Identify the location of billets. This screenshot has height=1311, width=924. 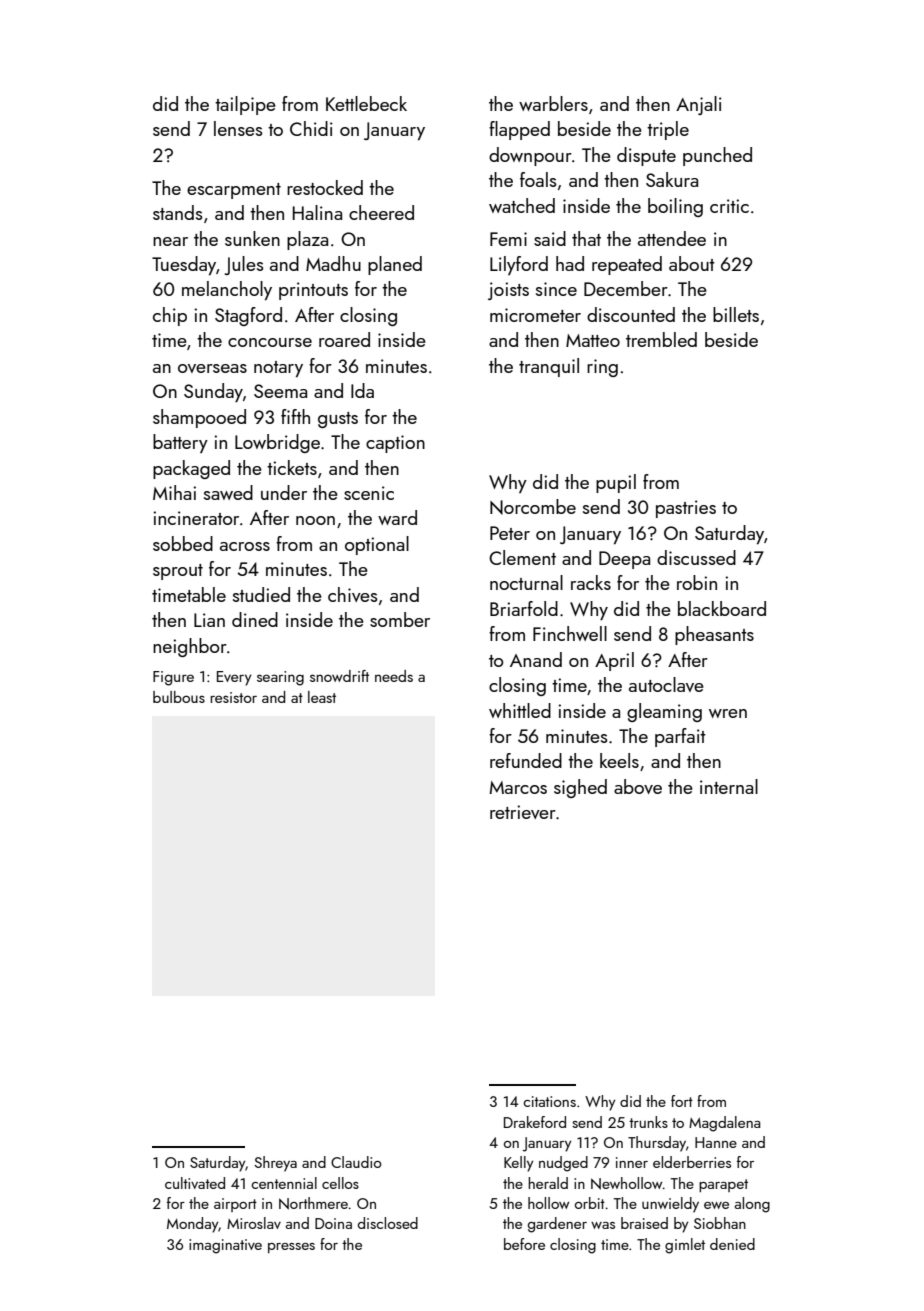
(736, 314).
